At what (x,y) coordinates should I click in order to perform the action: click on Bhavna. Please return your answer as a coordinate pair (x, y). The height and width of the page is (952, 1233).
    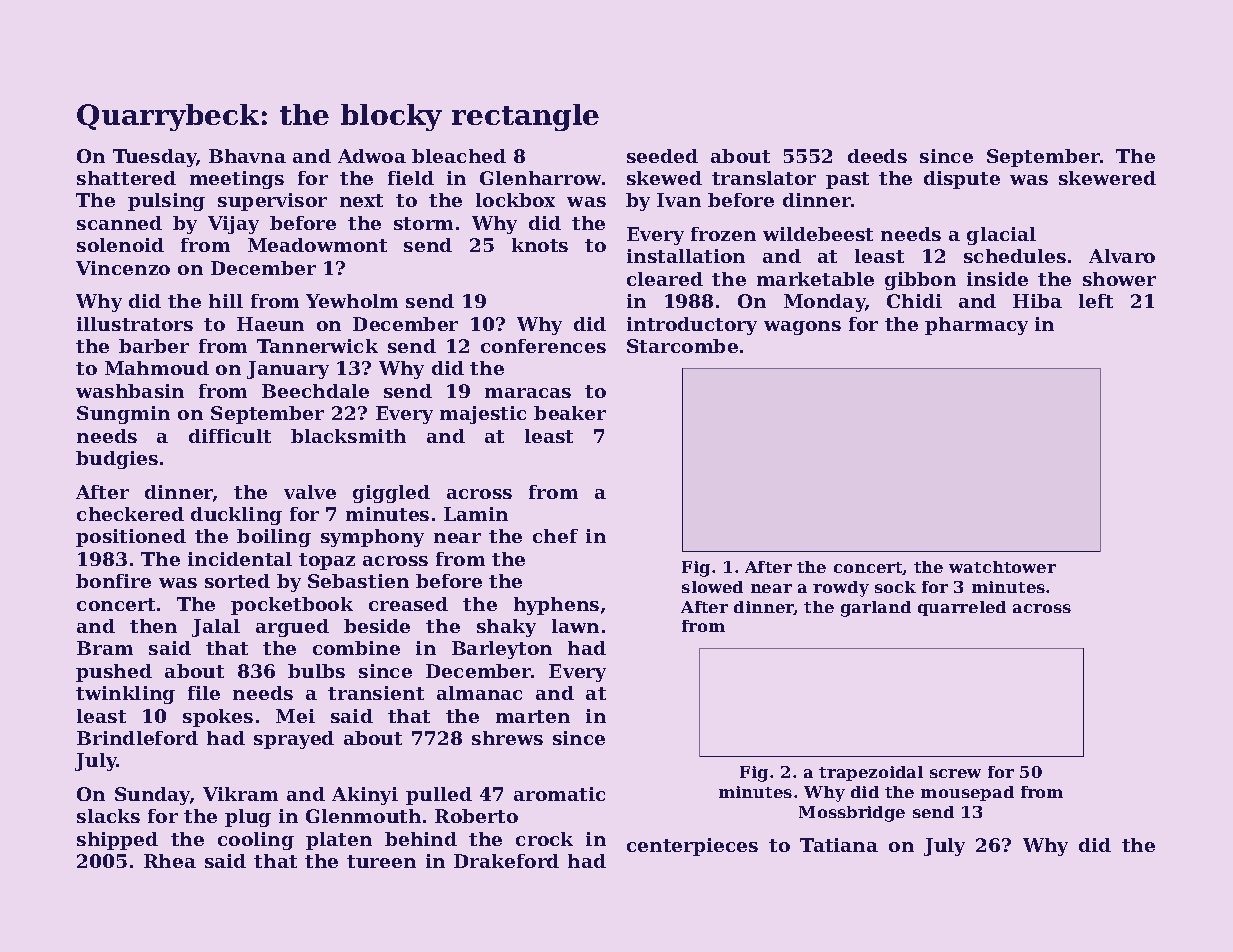
    Looking at the image, I should click on (247, 156).
